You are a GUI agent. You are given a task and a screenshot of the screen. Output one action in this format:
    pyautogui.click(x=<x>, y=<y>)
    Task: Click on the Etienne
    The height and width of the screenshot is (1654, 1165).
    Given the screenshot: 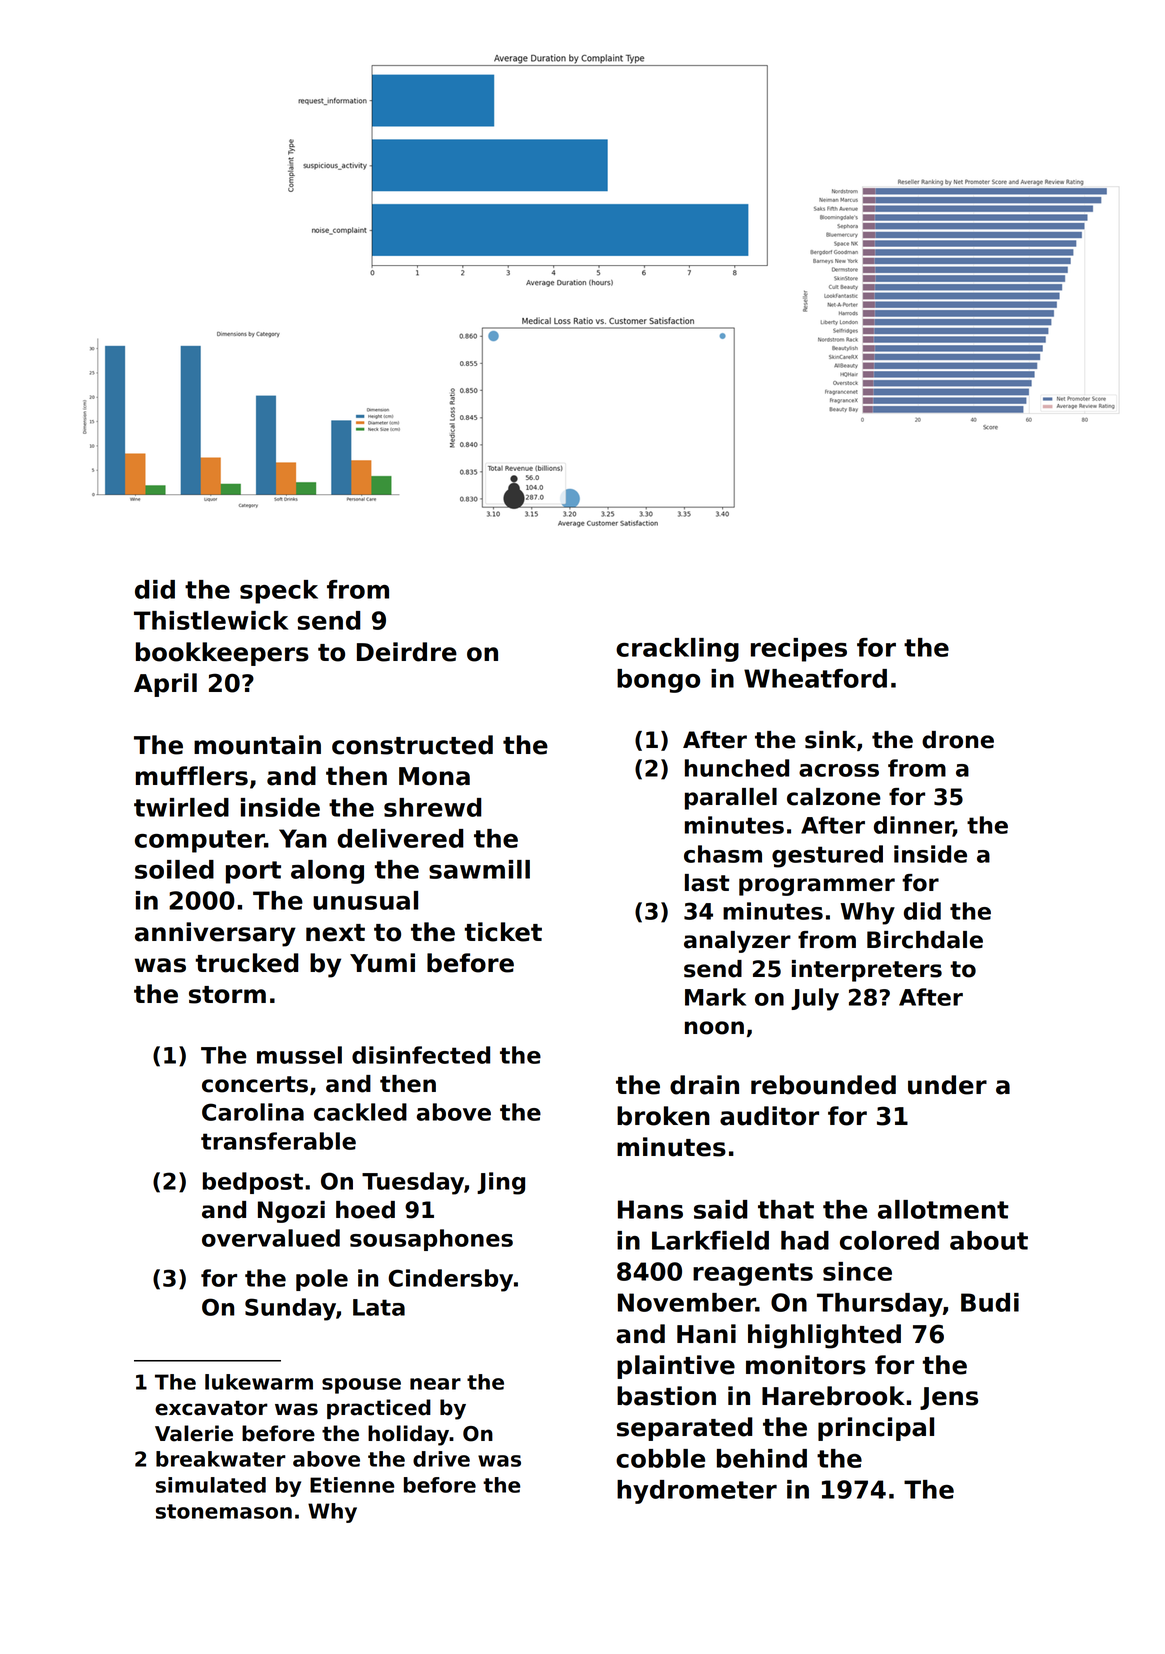 What is the action you would take?
    pyautogui.click(x=352, y=1485)
